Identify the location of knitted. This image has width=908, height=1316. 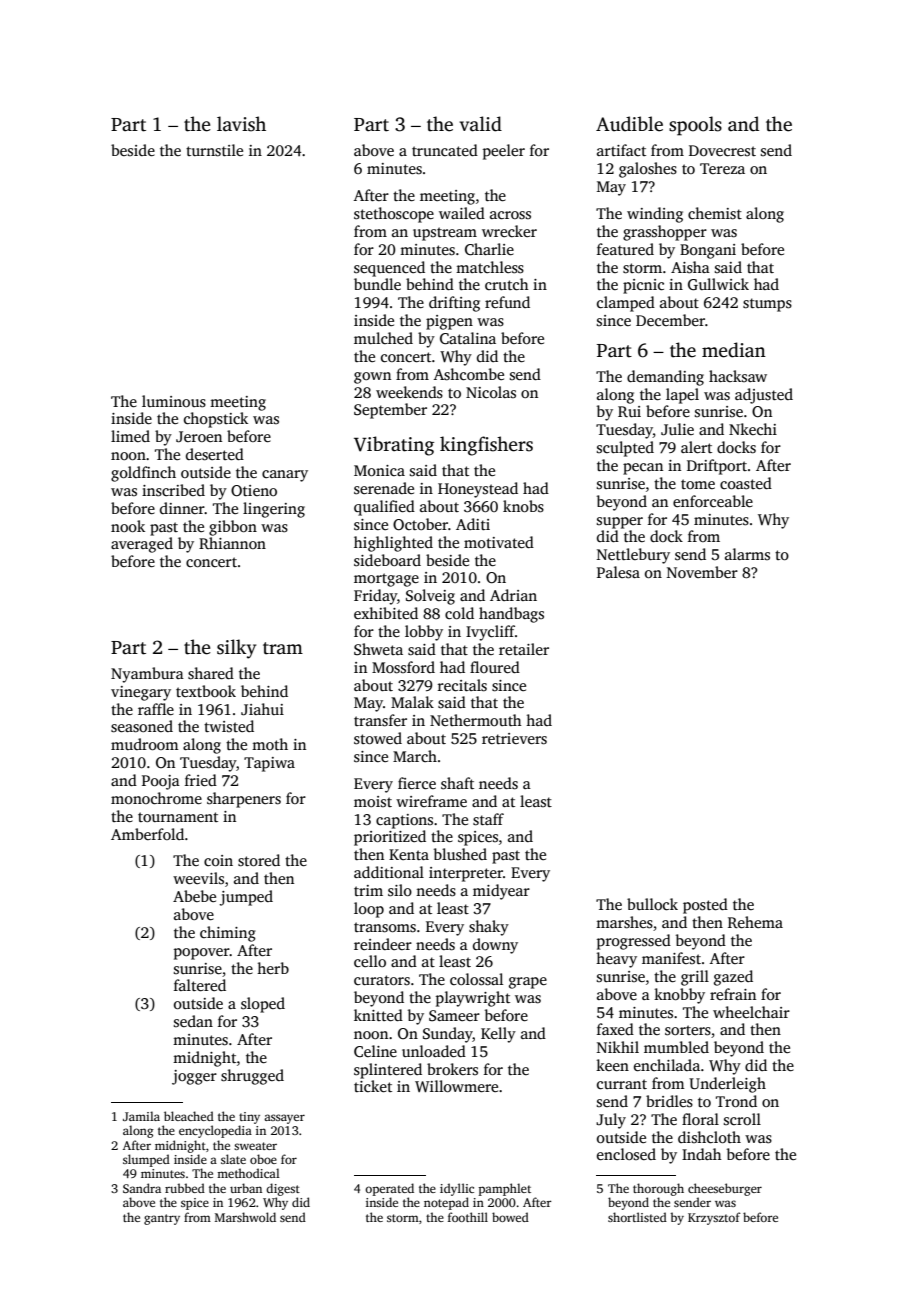
(378, 1015).
